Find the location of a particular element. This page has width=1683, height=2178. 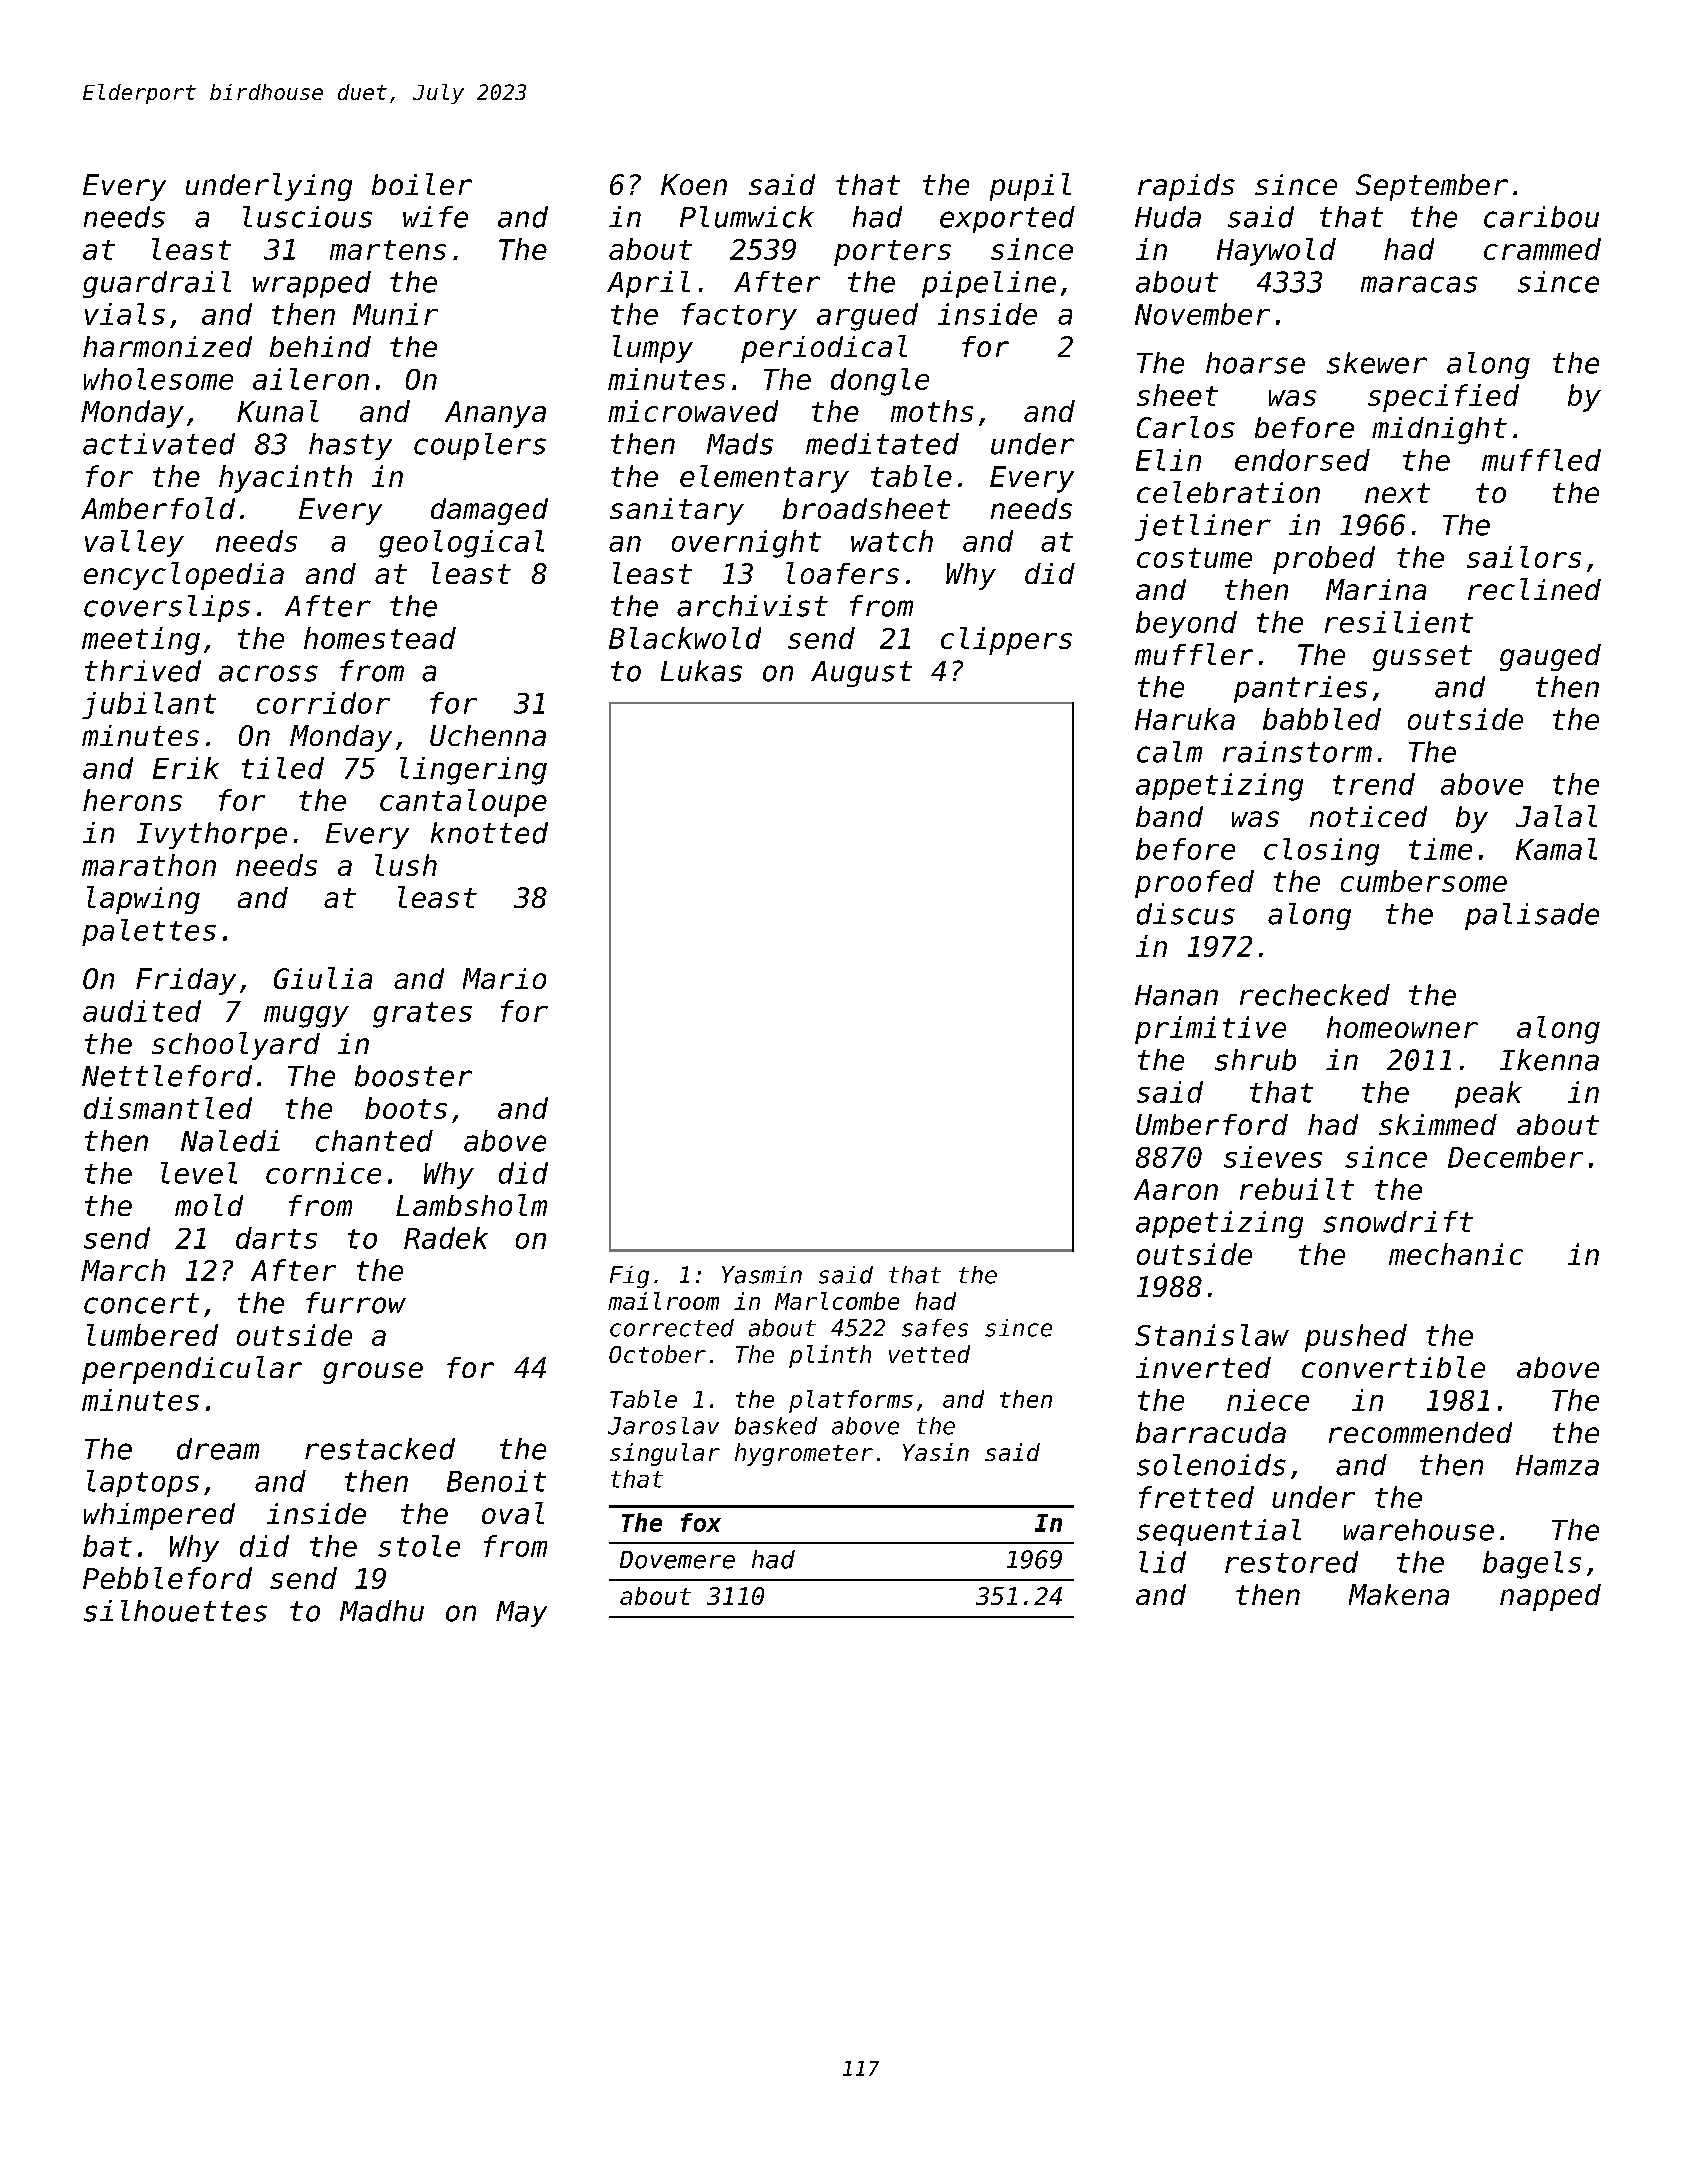

moths is located at coordinates (932, 411).
